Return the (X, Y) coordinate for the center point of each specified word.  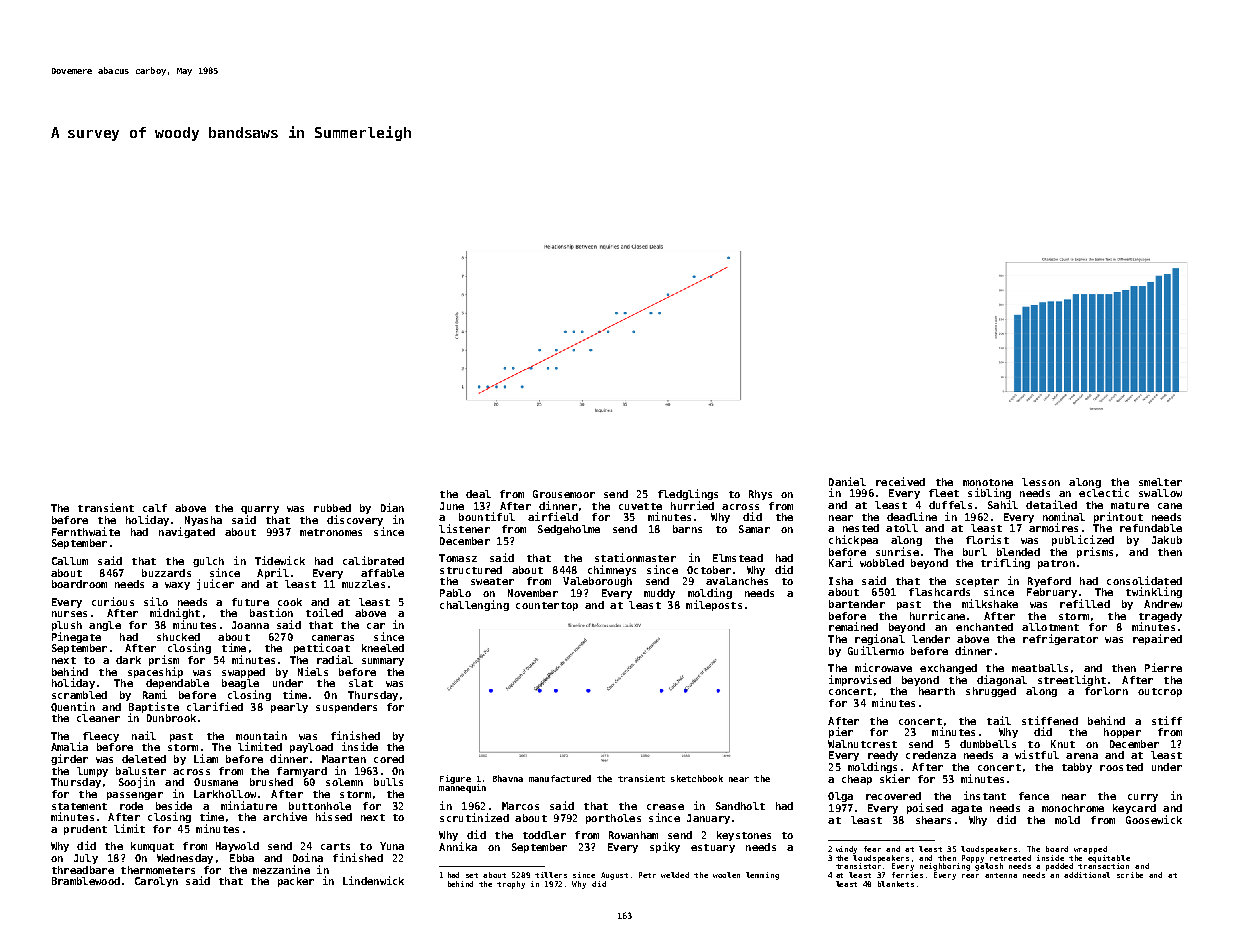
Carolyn (156, 882)
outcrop (1160, 692)
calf (155, 508)
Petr (647, 875)
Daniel (847, 481)
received (900, 481)
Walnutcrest (862, 744)
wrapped (1090, 850)
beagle (240, 684)
